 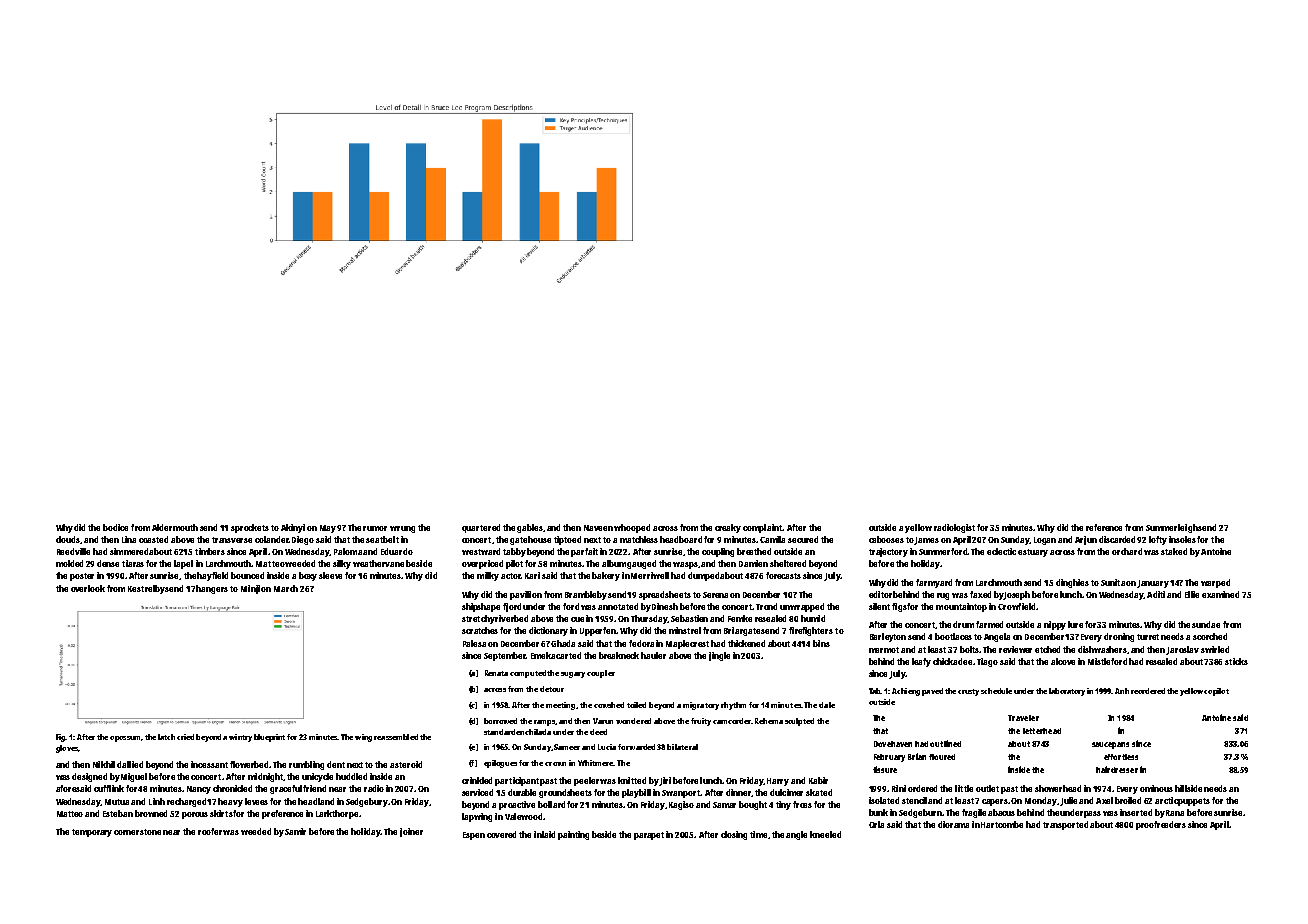 What do you see at coordinates (480, 630) in the screenshot?
I see `scratches` at bounding box center [480, 630].
